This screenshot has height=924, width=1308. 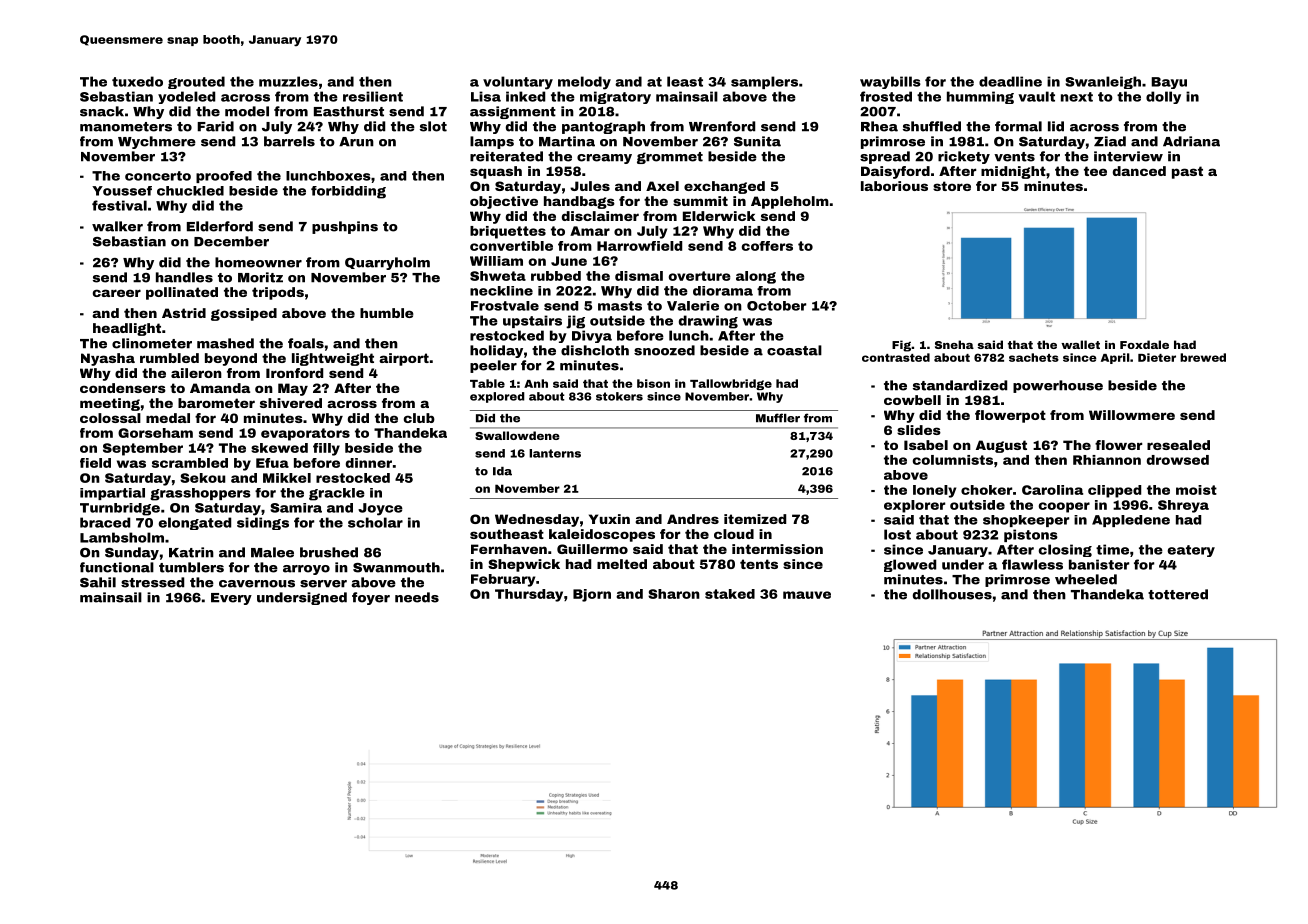 What do you see at coordinates (496, 351) in the screenshot?
I see `holiday` at bounding box center [496, 351].
